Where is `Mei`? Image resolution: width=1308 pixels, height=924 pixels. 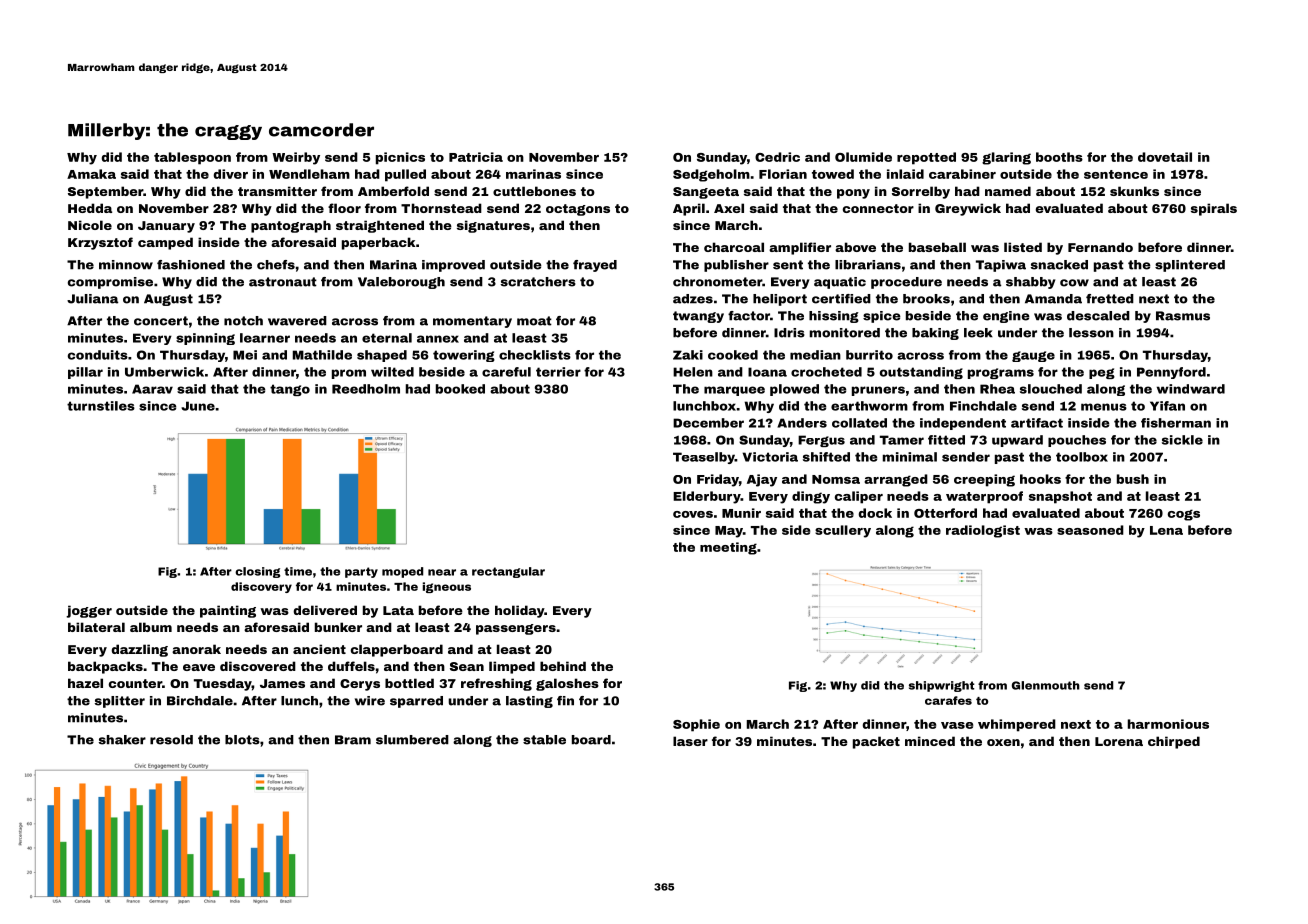 Mei is located at coordinates (245, 355).
